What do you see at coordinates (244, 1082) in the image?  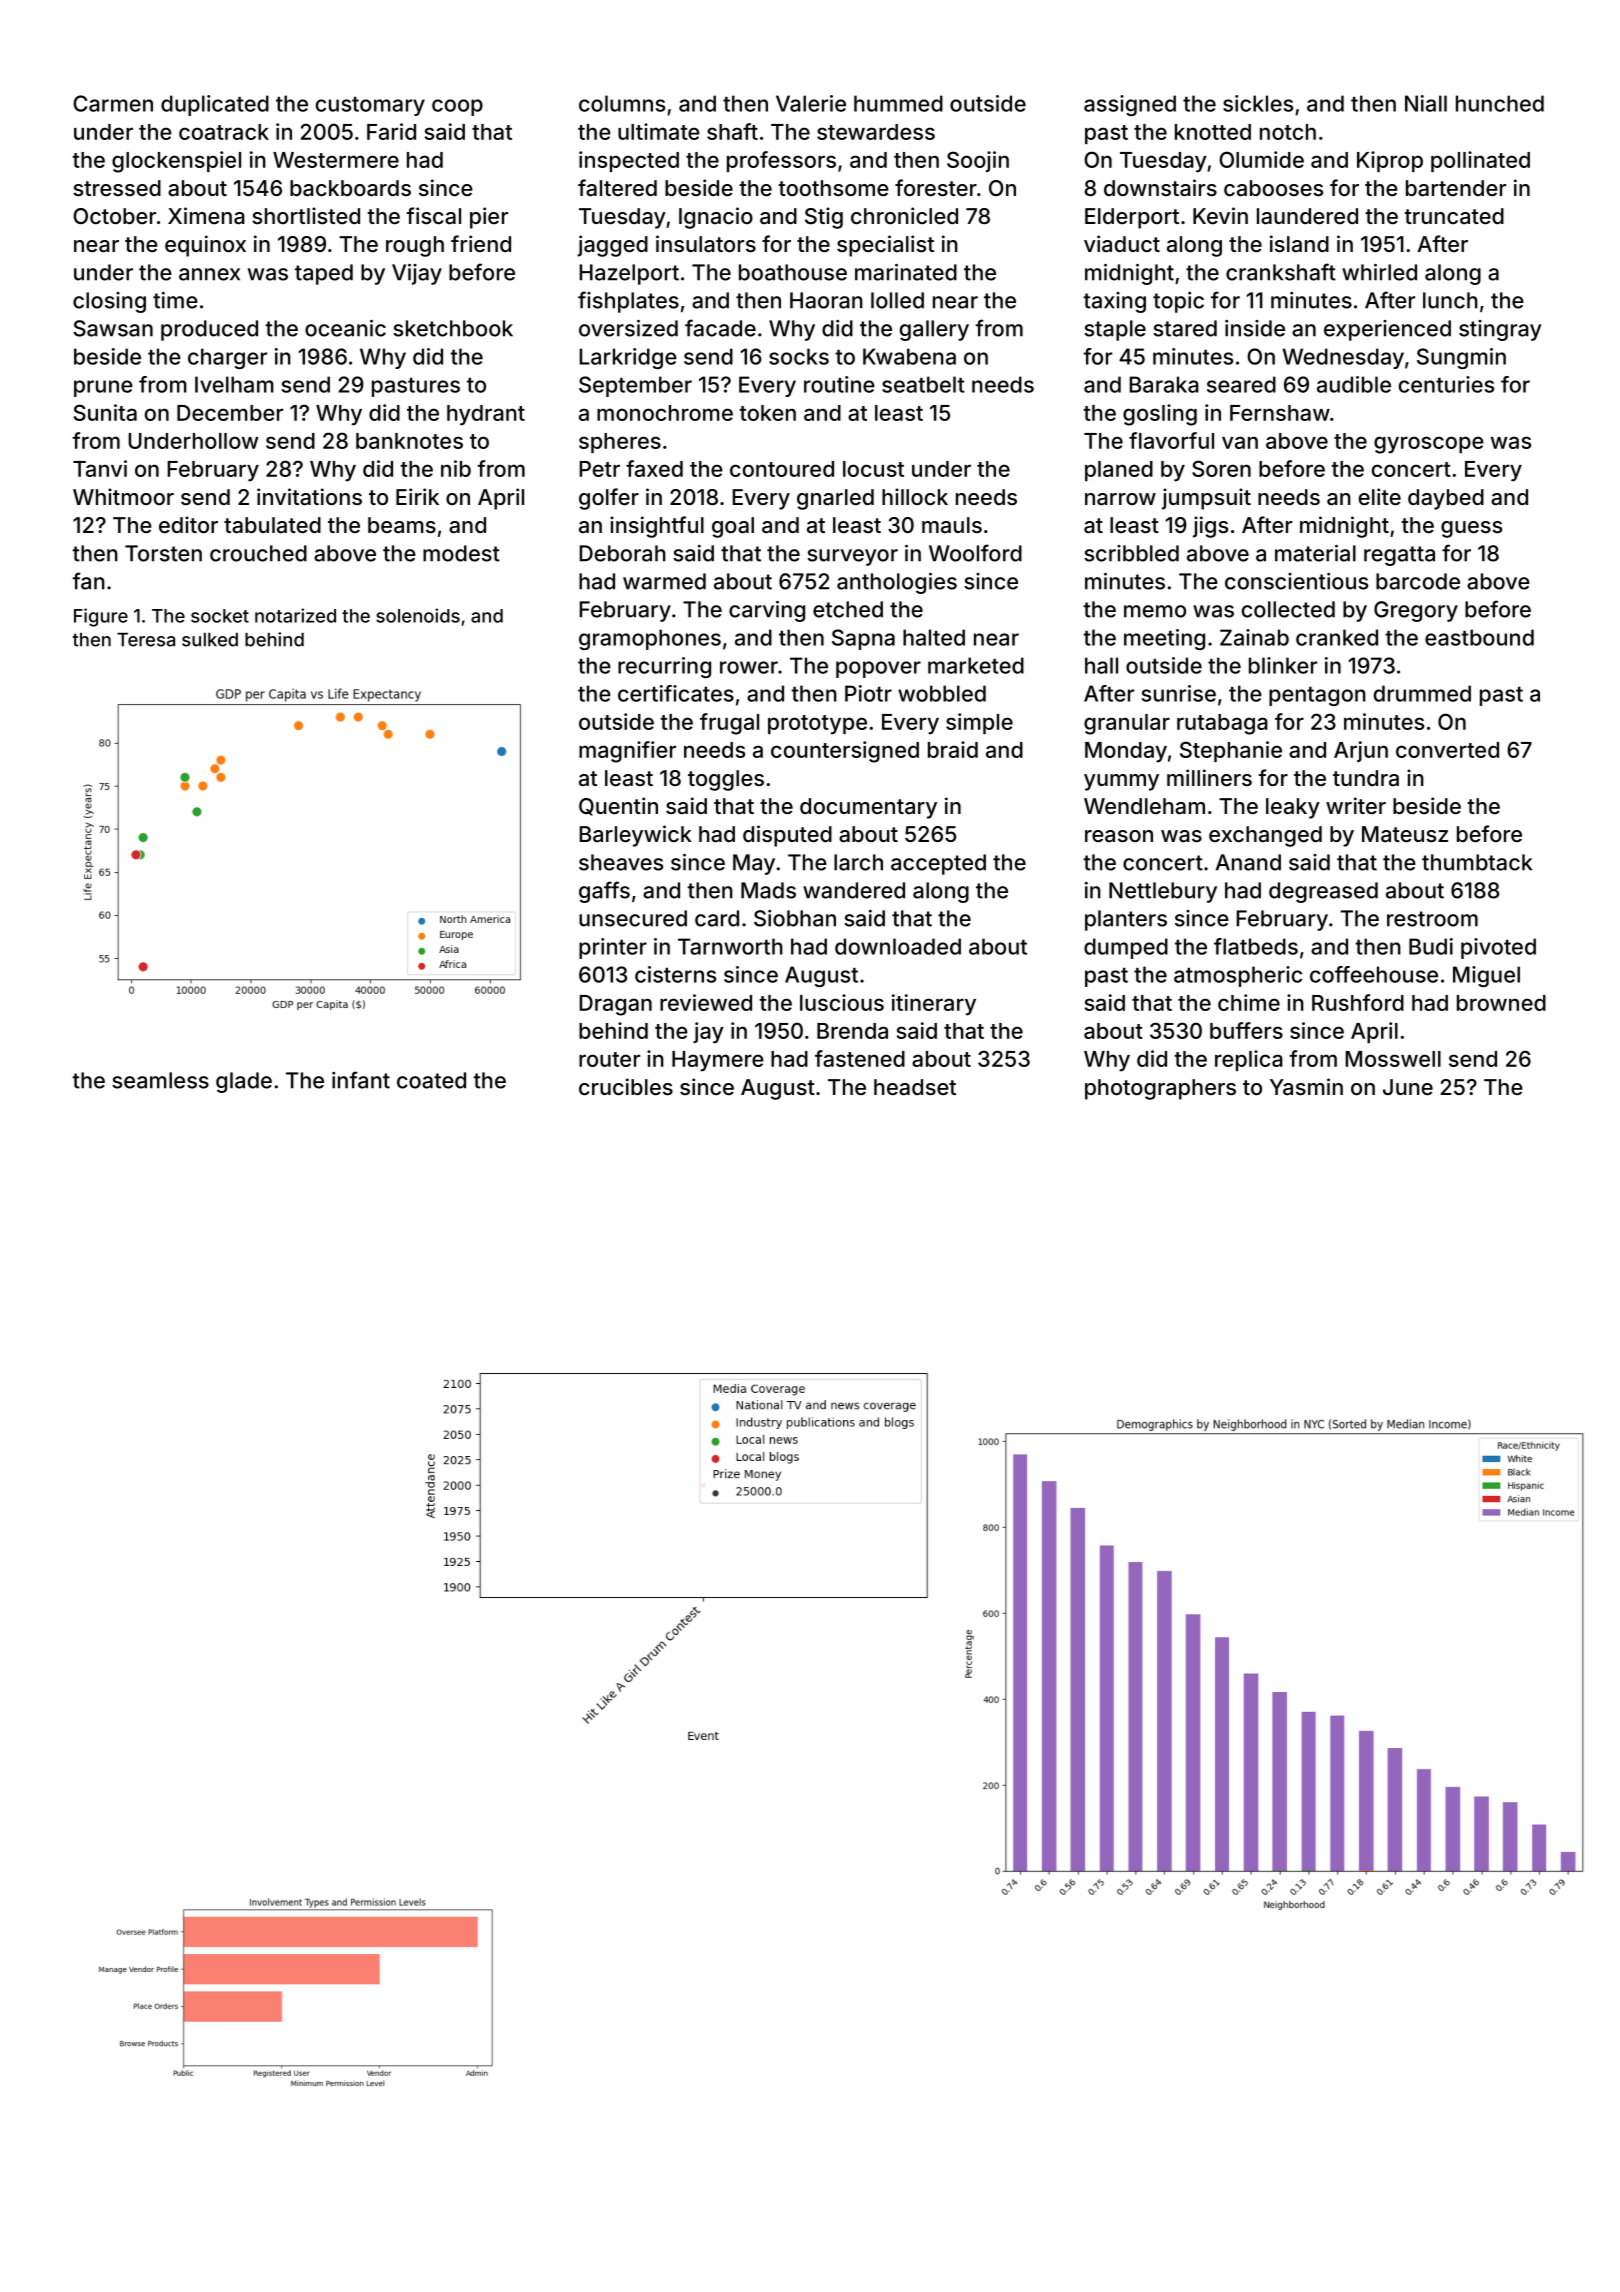 I see `glade` at bounding box center [244, 1082].
